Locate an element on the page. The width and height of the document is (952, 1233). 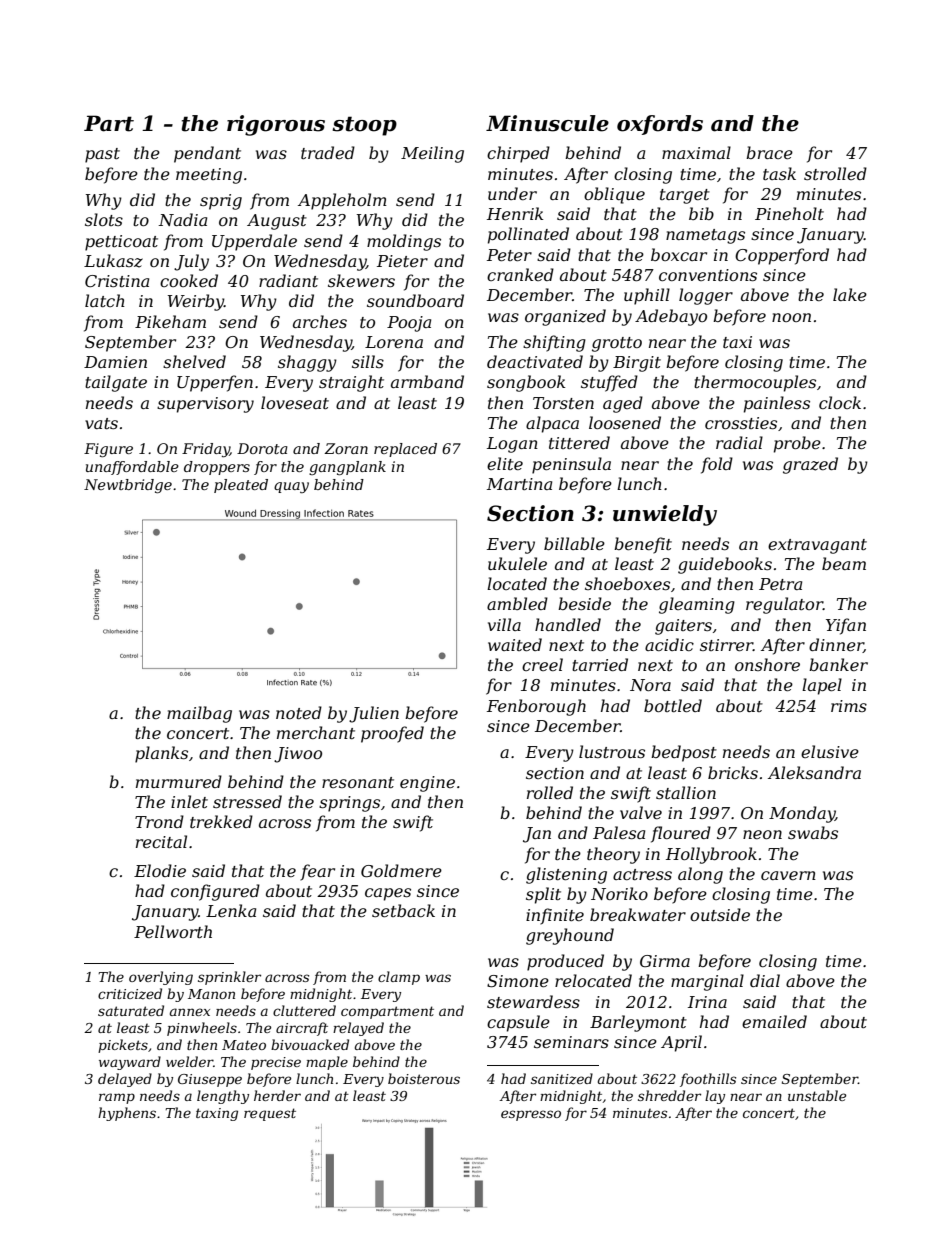
vats is located at coordinates (101, 423).
